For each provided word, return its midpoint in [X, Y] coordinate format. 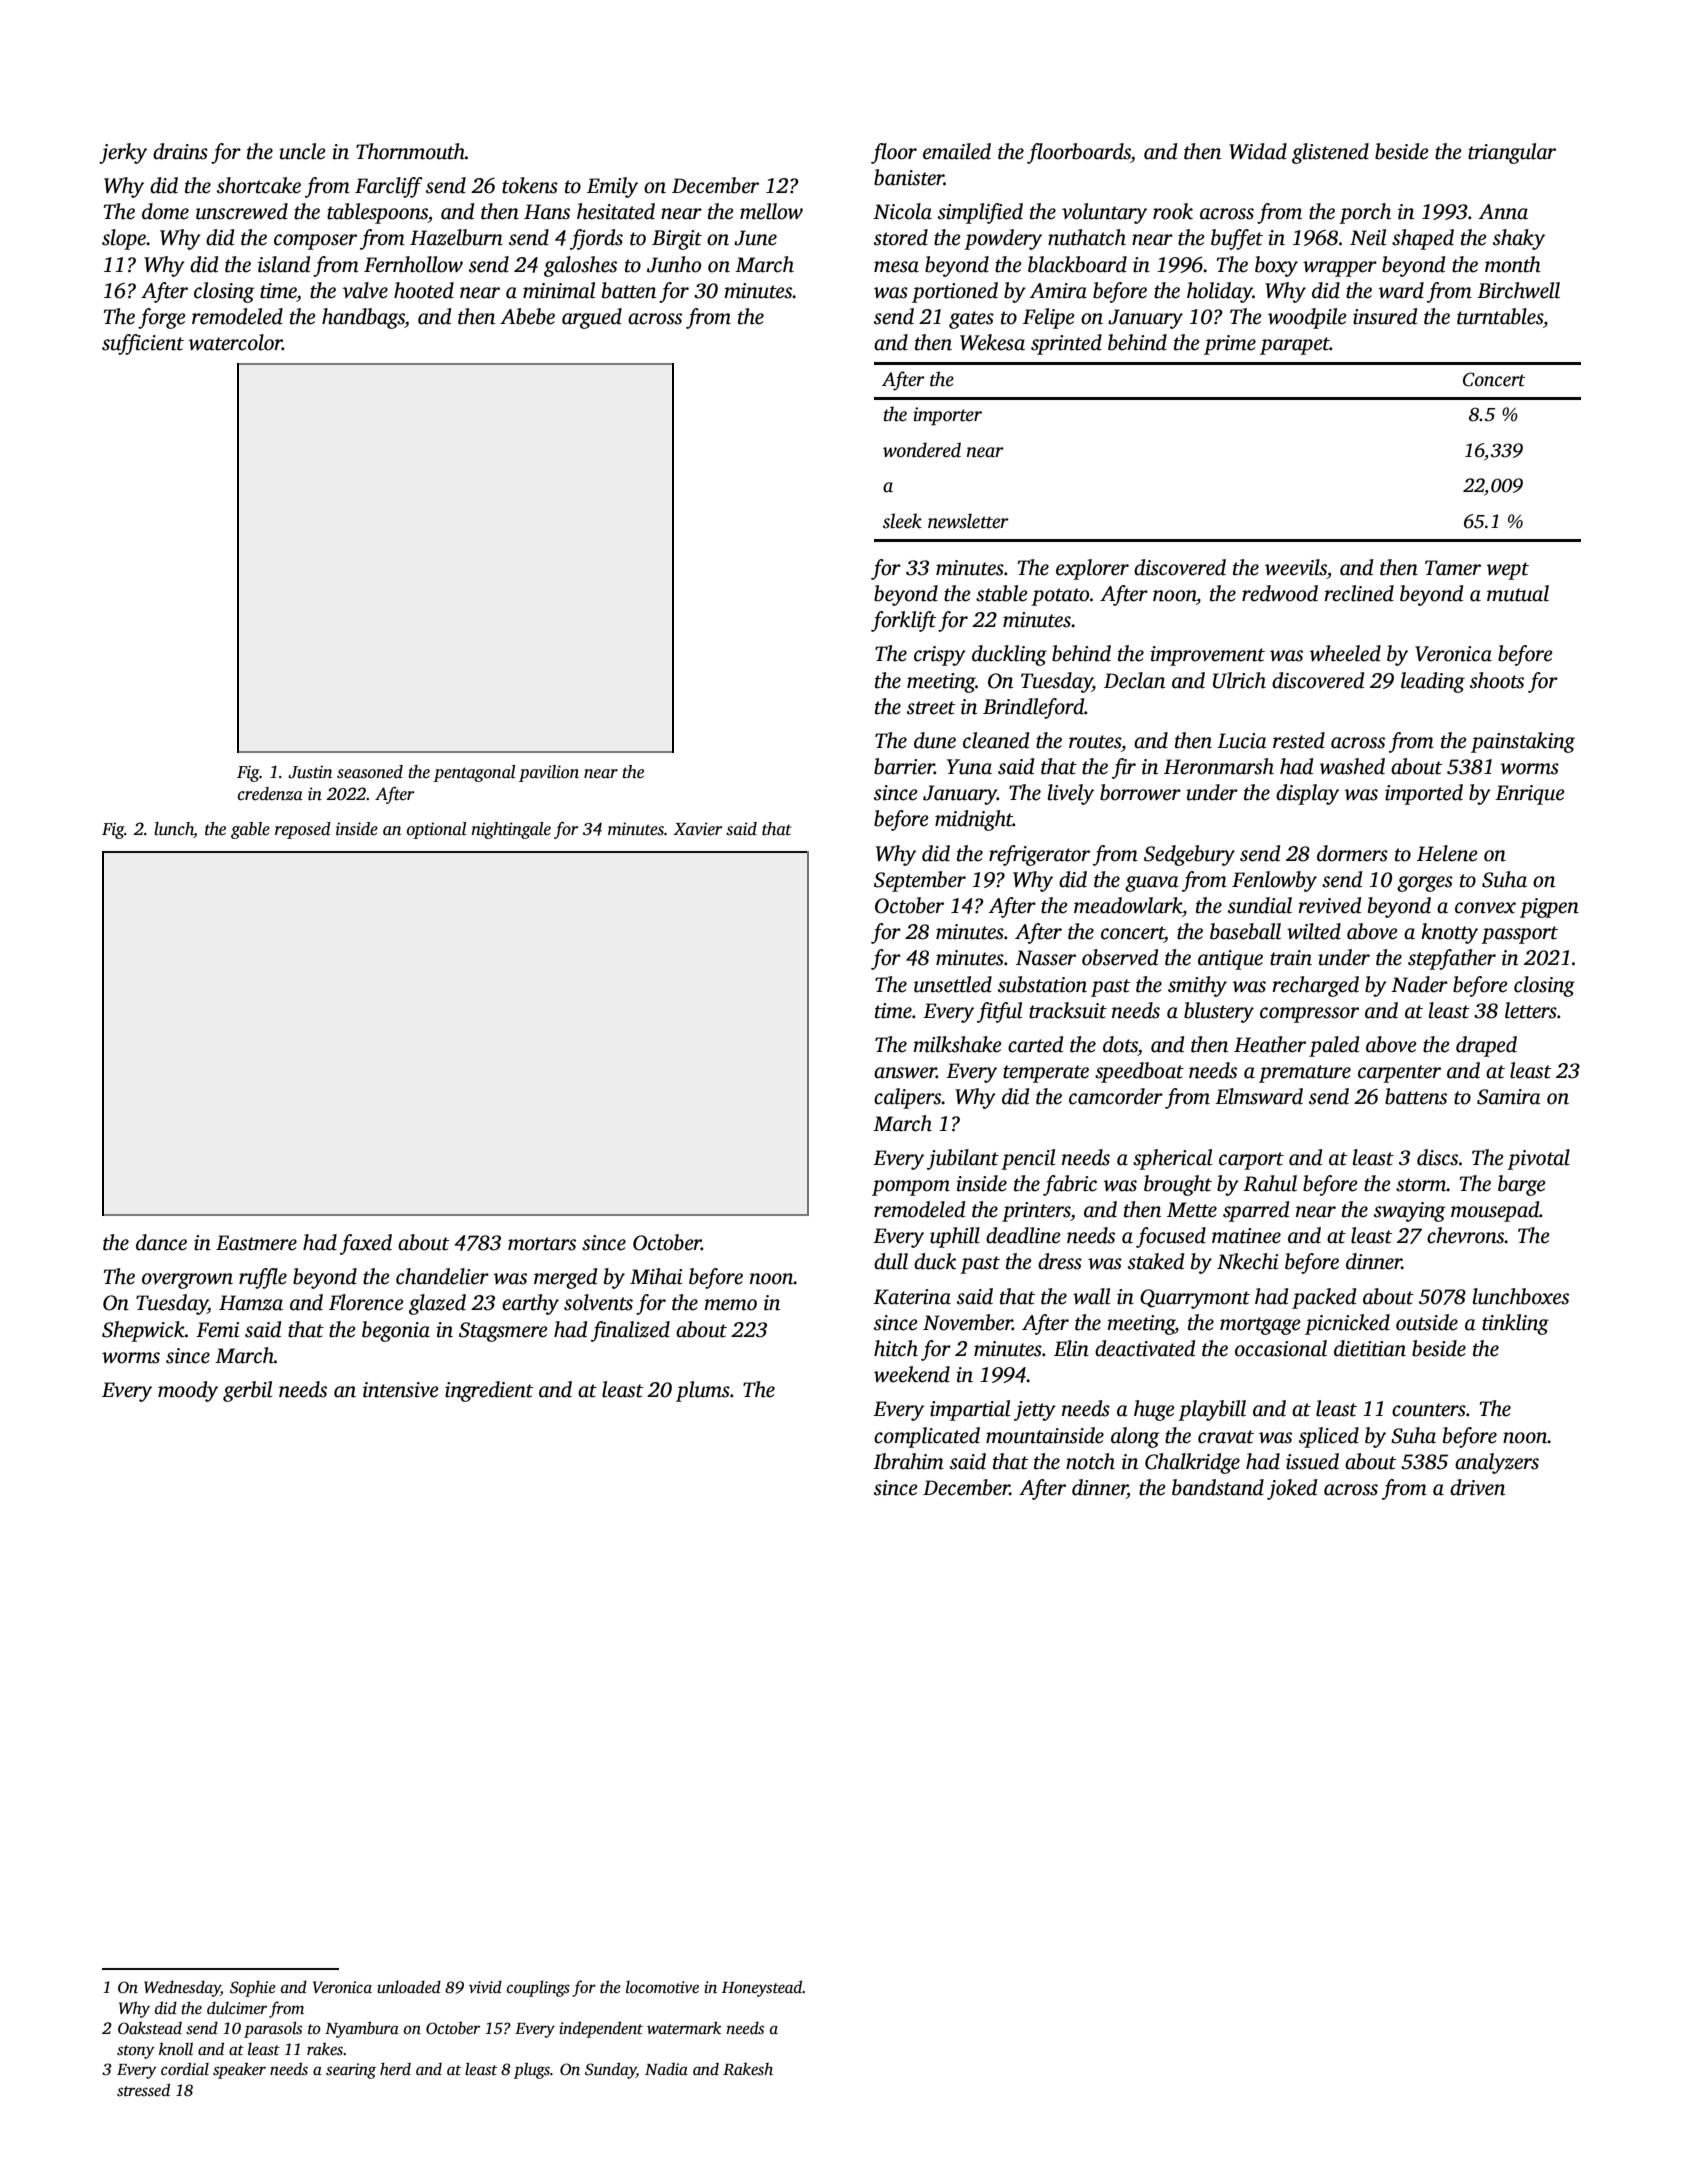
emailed [957, 151]
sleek [902, 521]
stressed [143, 2090]
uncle [302, 151]
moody [188, 1391]
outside [1427, 1322]
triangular [1512, 153]
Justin [310, 772]
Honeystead [762, 1988]
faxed [366, 1244]
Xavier [698, 829]
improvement [1207, 656]
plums [703, 1391]
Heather [1270, 1044]
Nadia [666, 2069]
